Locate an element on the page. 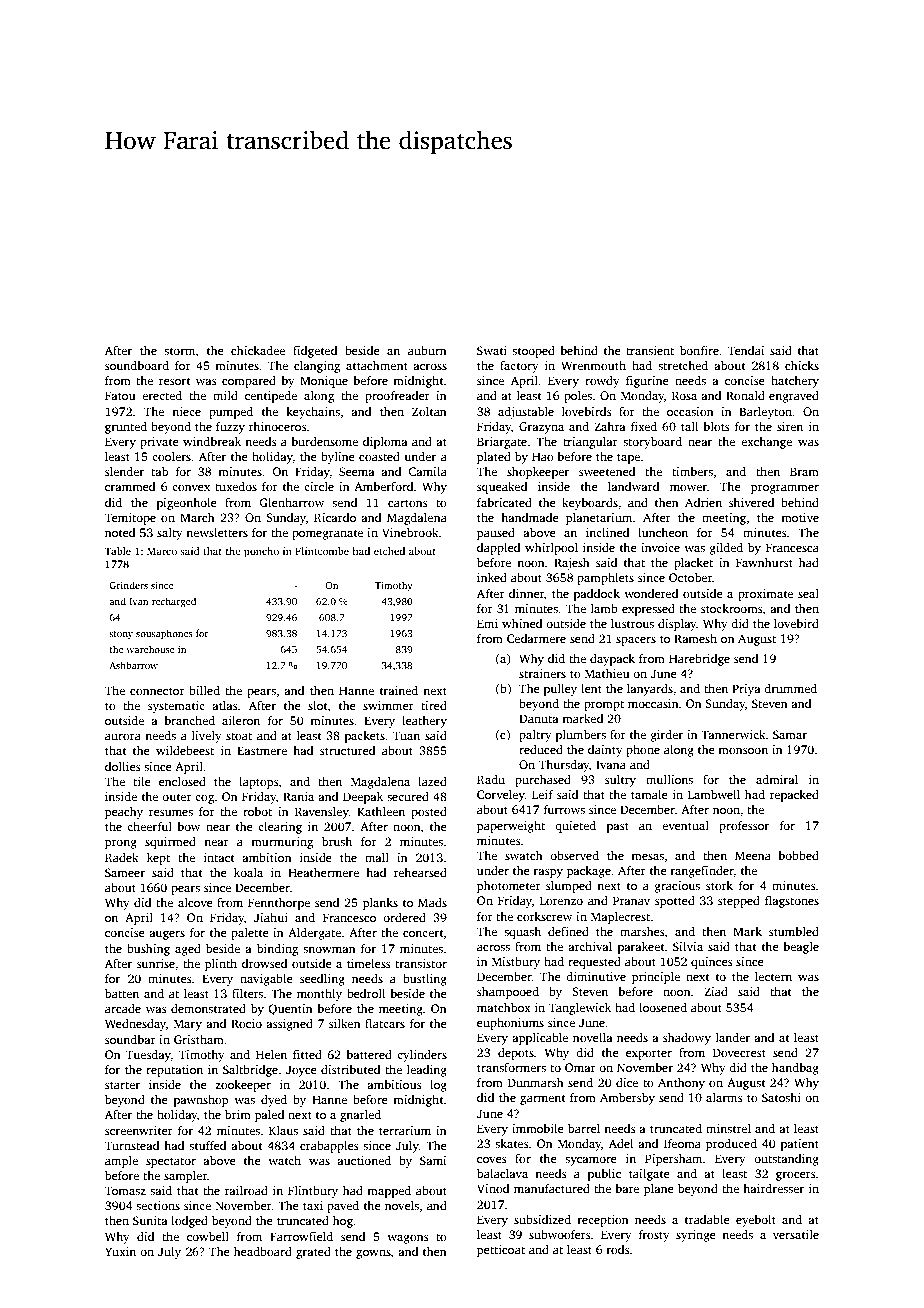 This document has width=924, height=1308. grunted is located at coordinates (126, 428).
